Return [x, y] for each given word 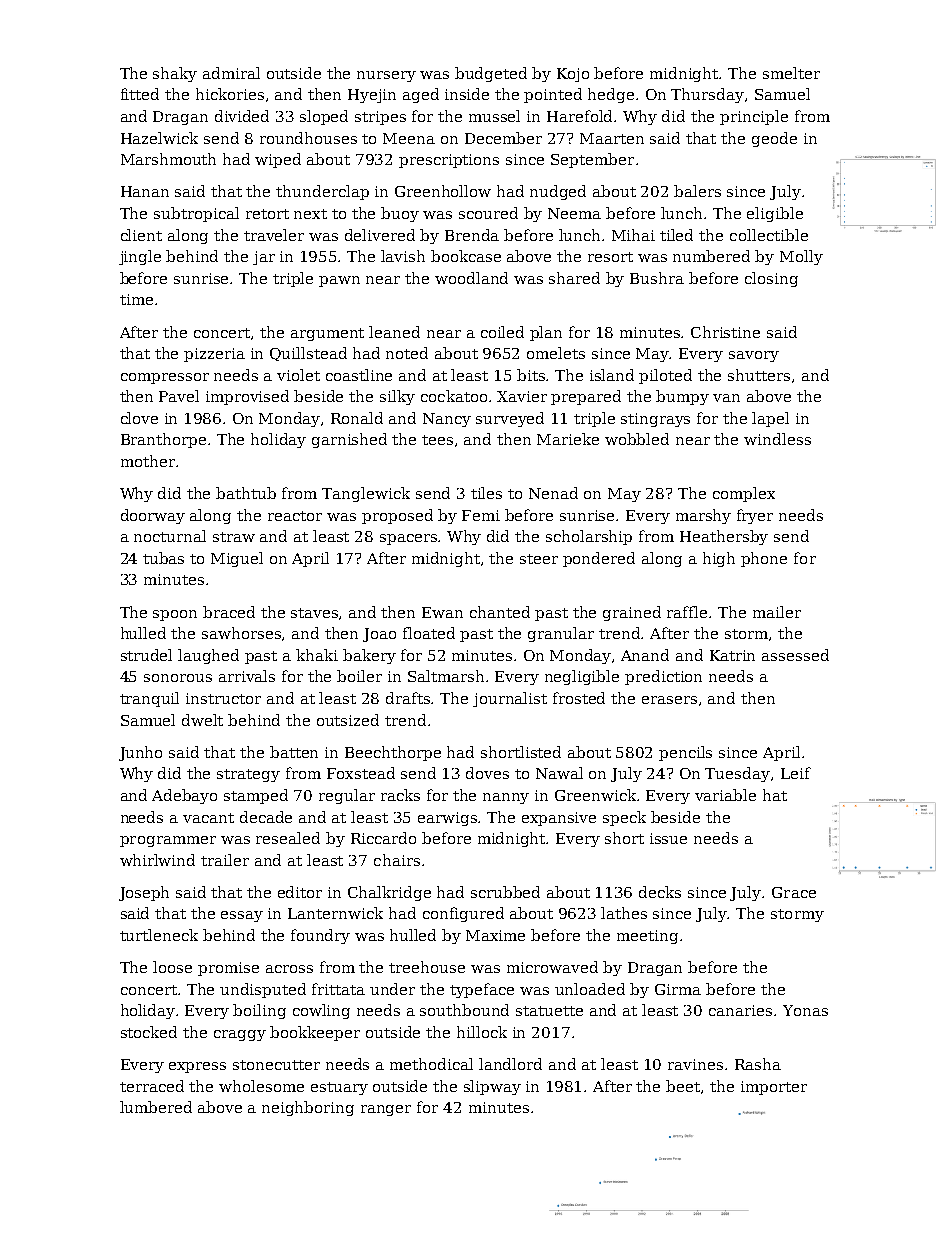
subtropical [196, 214]
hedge [611, 95]
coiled [502, 332]
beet [683, 1086]
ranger [386, 1110]
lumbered [156, 1107]
